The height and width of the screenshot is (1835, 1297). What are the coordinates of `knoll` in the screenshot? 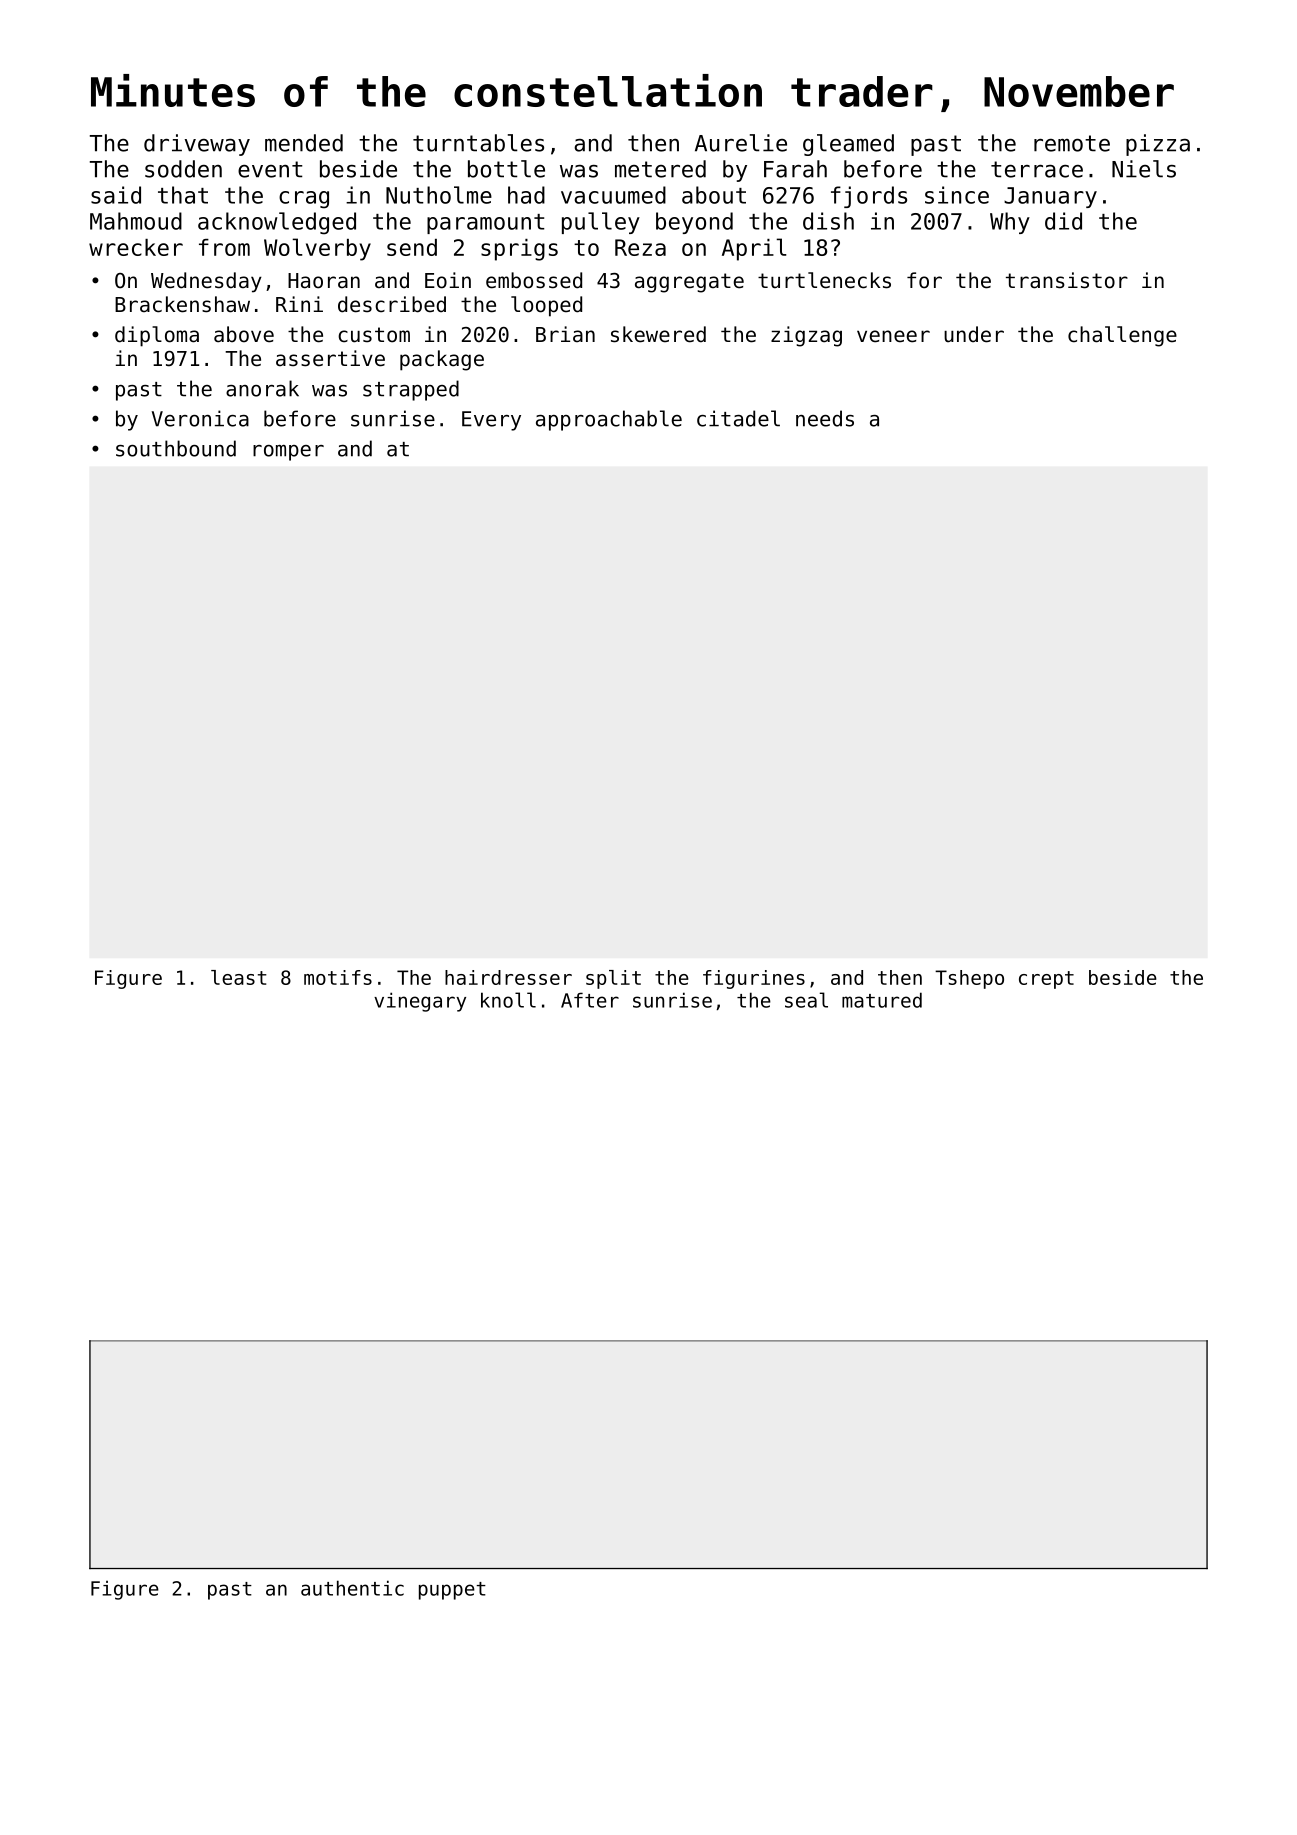 It's located at (508, 1000).
